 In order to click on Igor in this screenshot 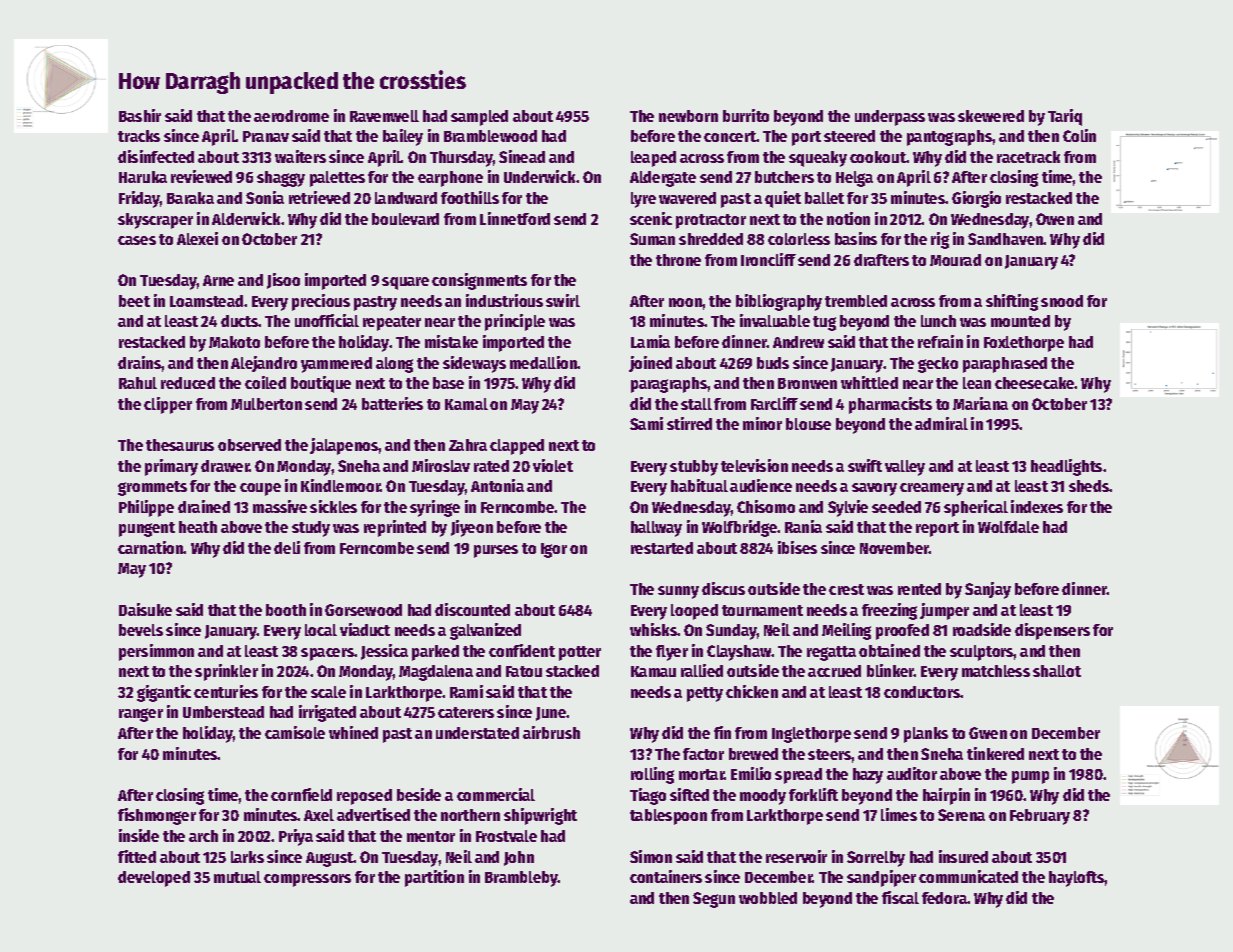, I will do `click(554, 550)`.
